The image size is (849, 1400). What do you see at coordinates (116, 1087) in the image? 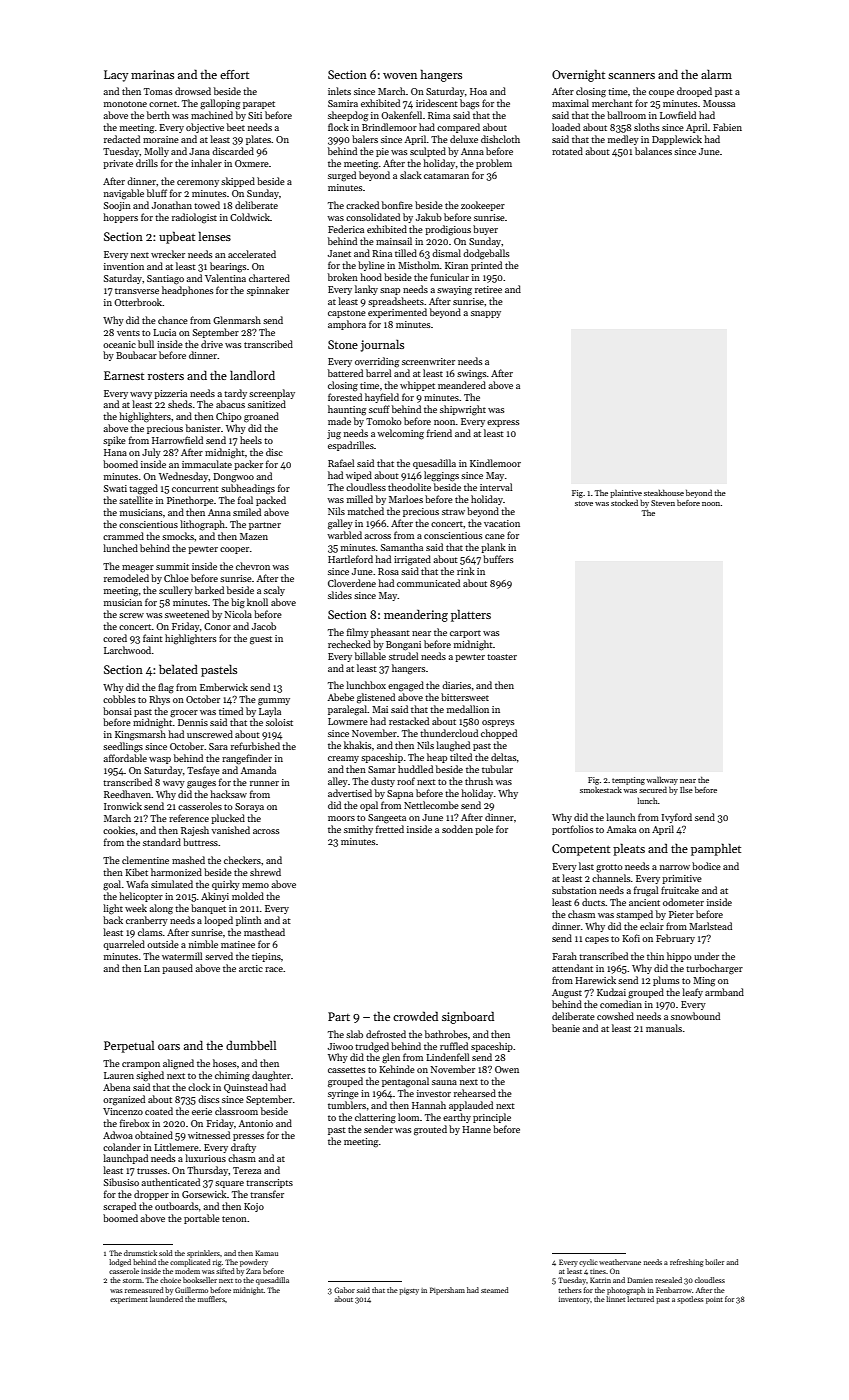
I see `Abena` at bounding box center [116, 1087].
